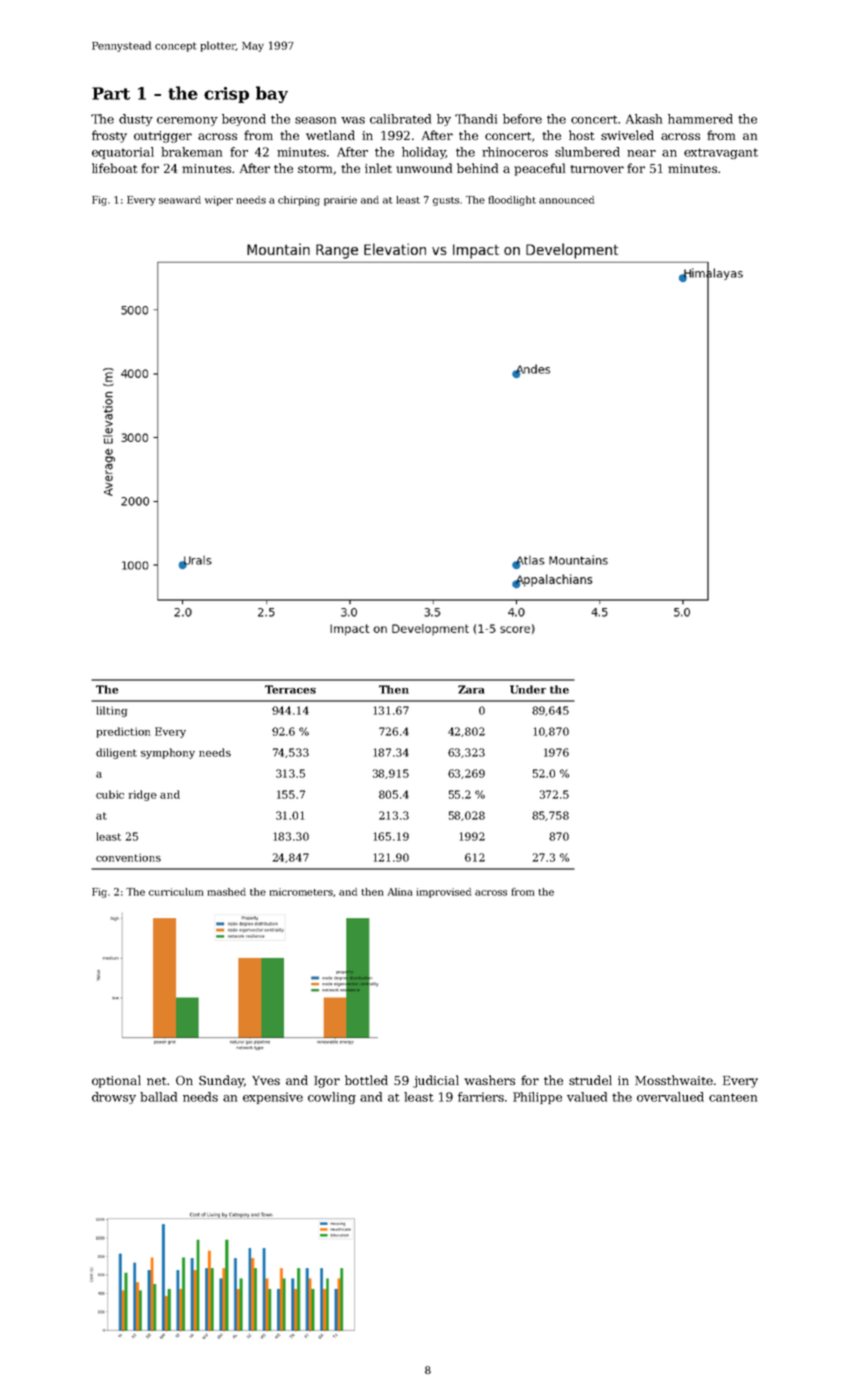 This screenshot has width=849, height=1400. I want to click on bay, so click(272, 94).
